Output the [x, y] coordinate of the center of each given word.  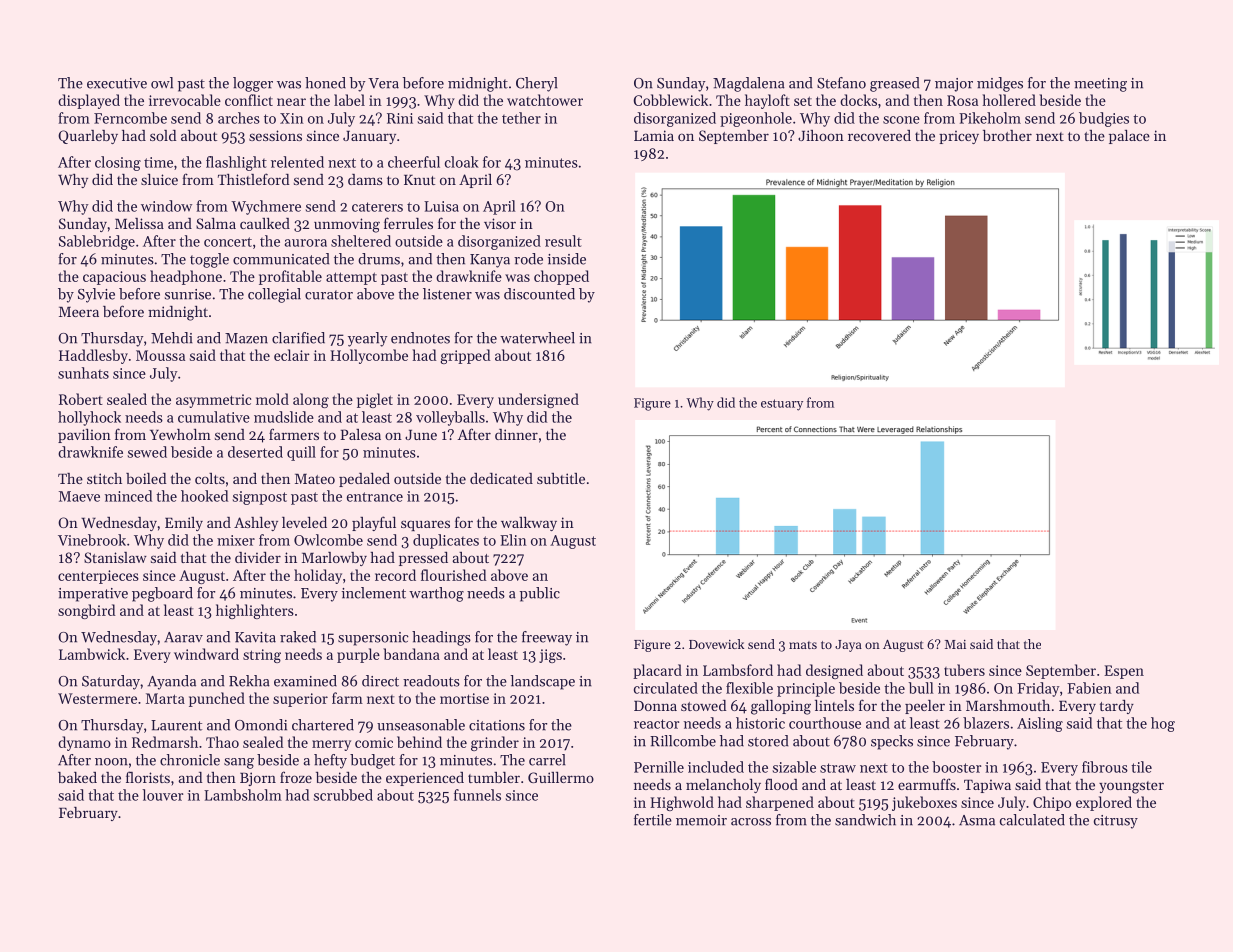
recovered [879, 135]
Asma [977, 820]
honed [325, 83]
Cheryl [537, 84]
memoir [701, 820]
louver [162, 795]
